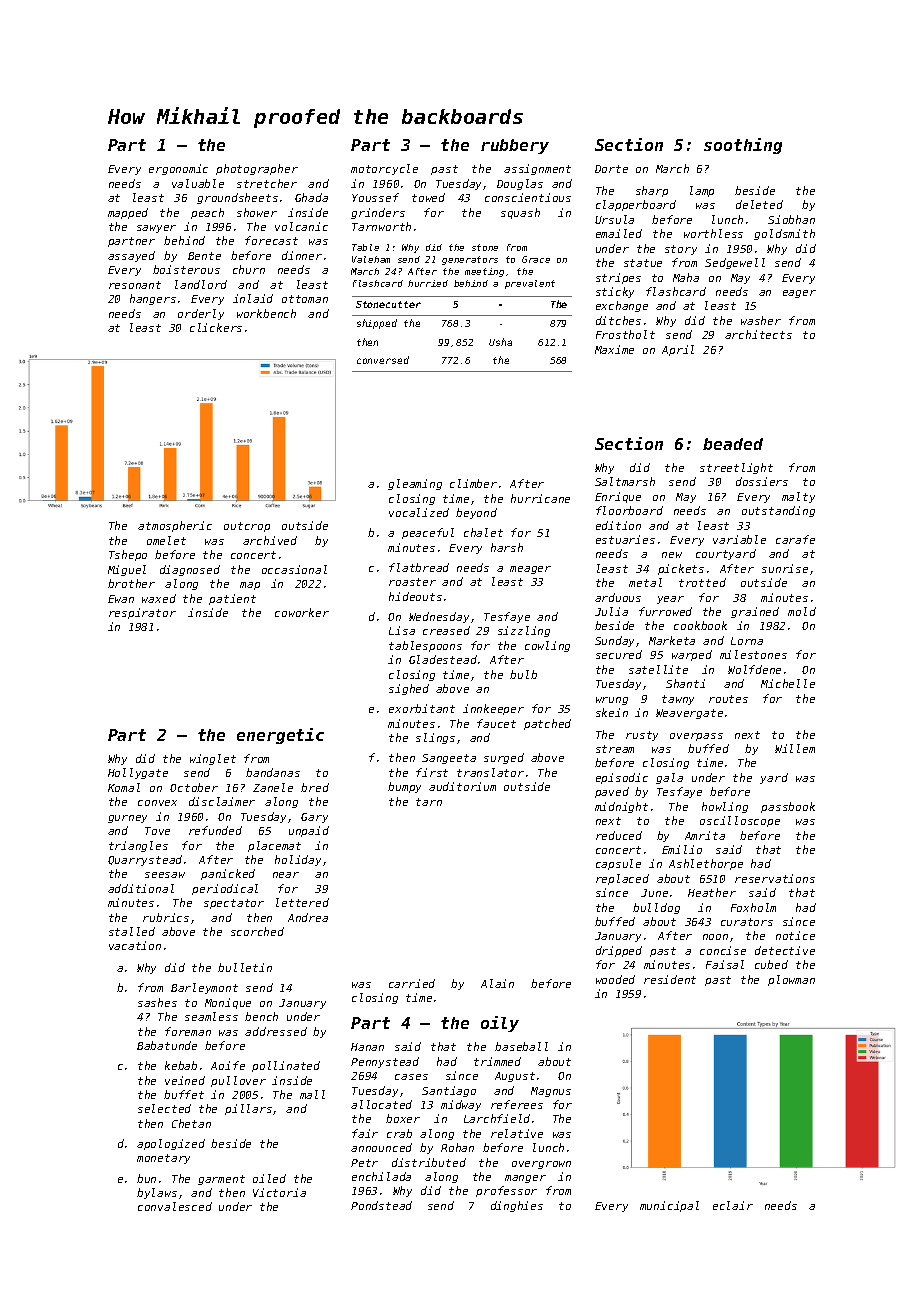 The image size is (924, 1308). What do you see at coordinates (381, 1205) in the page?
I see `Pondstead` at bounding box center [381, 1205].
